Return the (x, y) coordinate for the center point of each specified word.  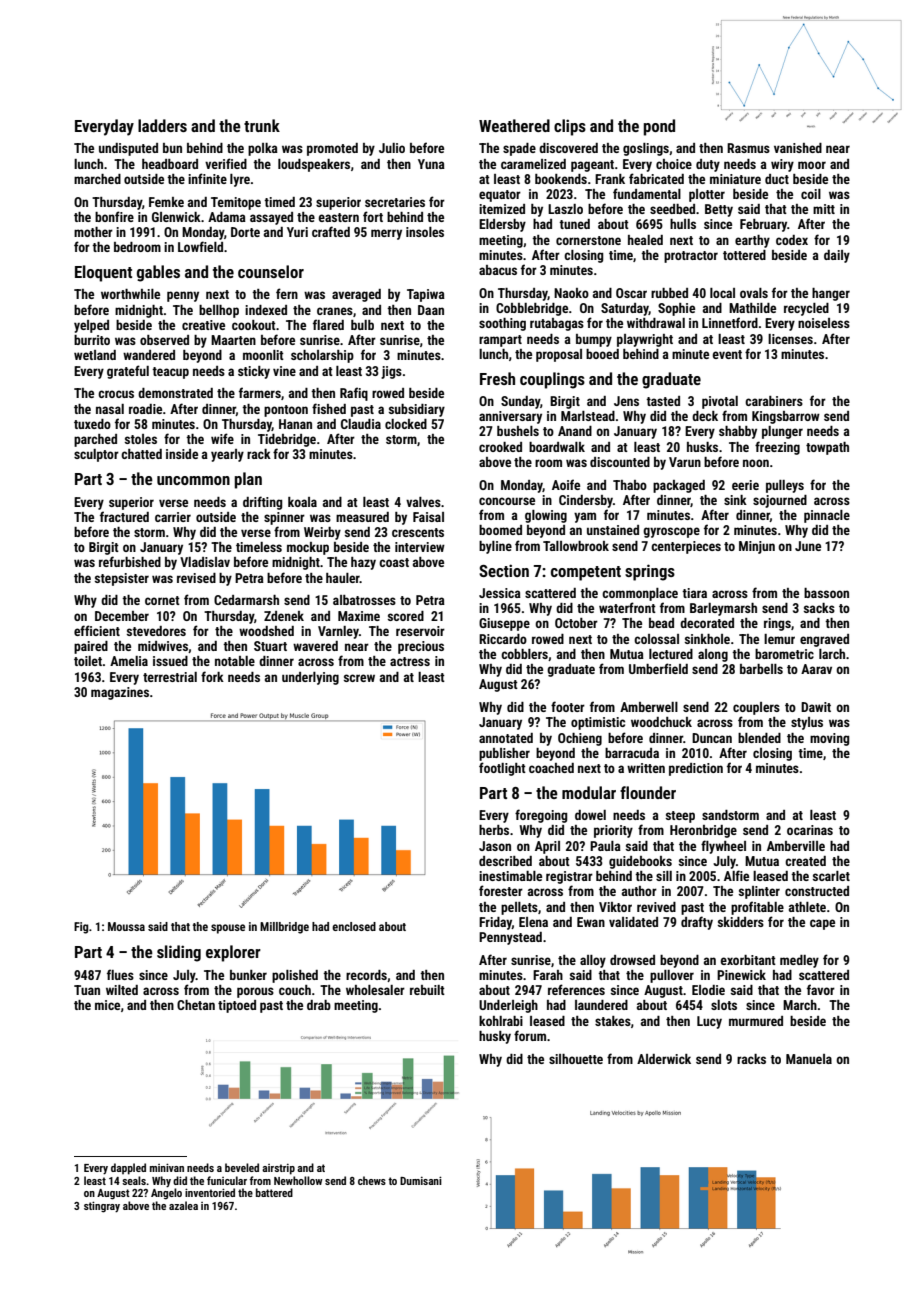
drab (319, 1005)
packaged (679, 486)
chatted (141, 454)
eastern (339, 217)
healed (645, 240)
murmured (756, 1021)
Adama (227, 217)
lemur (779, 639)
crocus (116, 394)
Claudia (361, 424)
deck (705, 416)
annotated (506, 738)
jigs (391, 372)
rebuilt (427, 990)
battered (274, 1192)
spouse (228, 929)
